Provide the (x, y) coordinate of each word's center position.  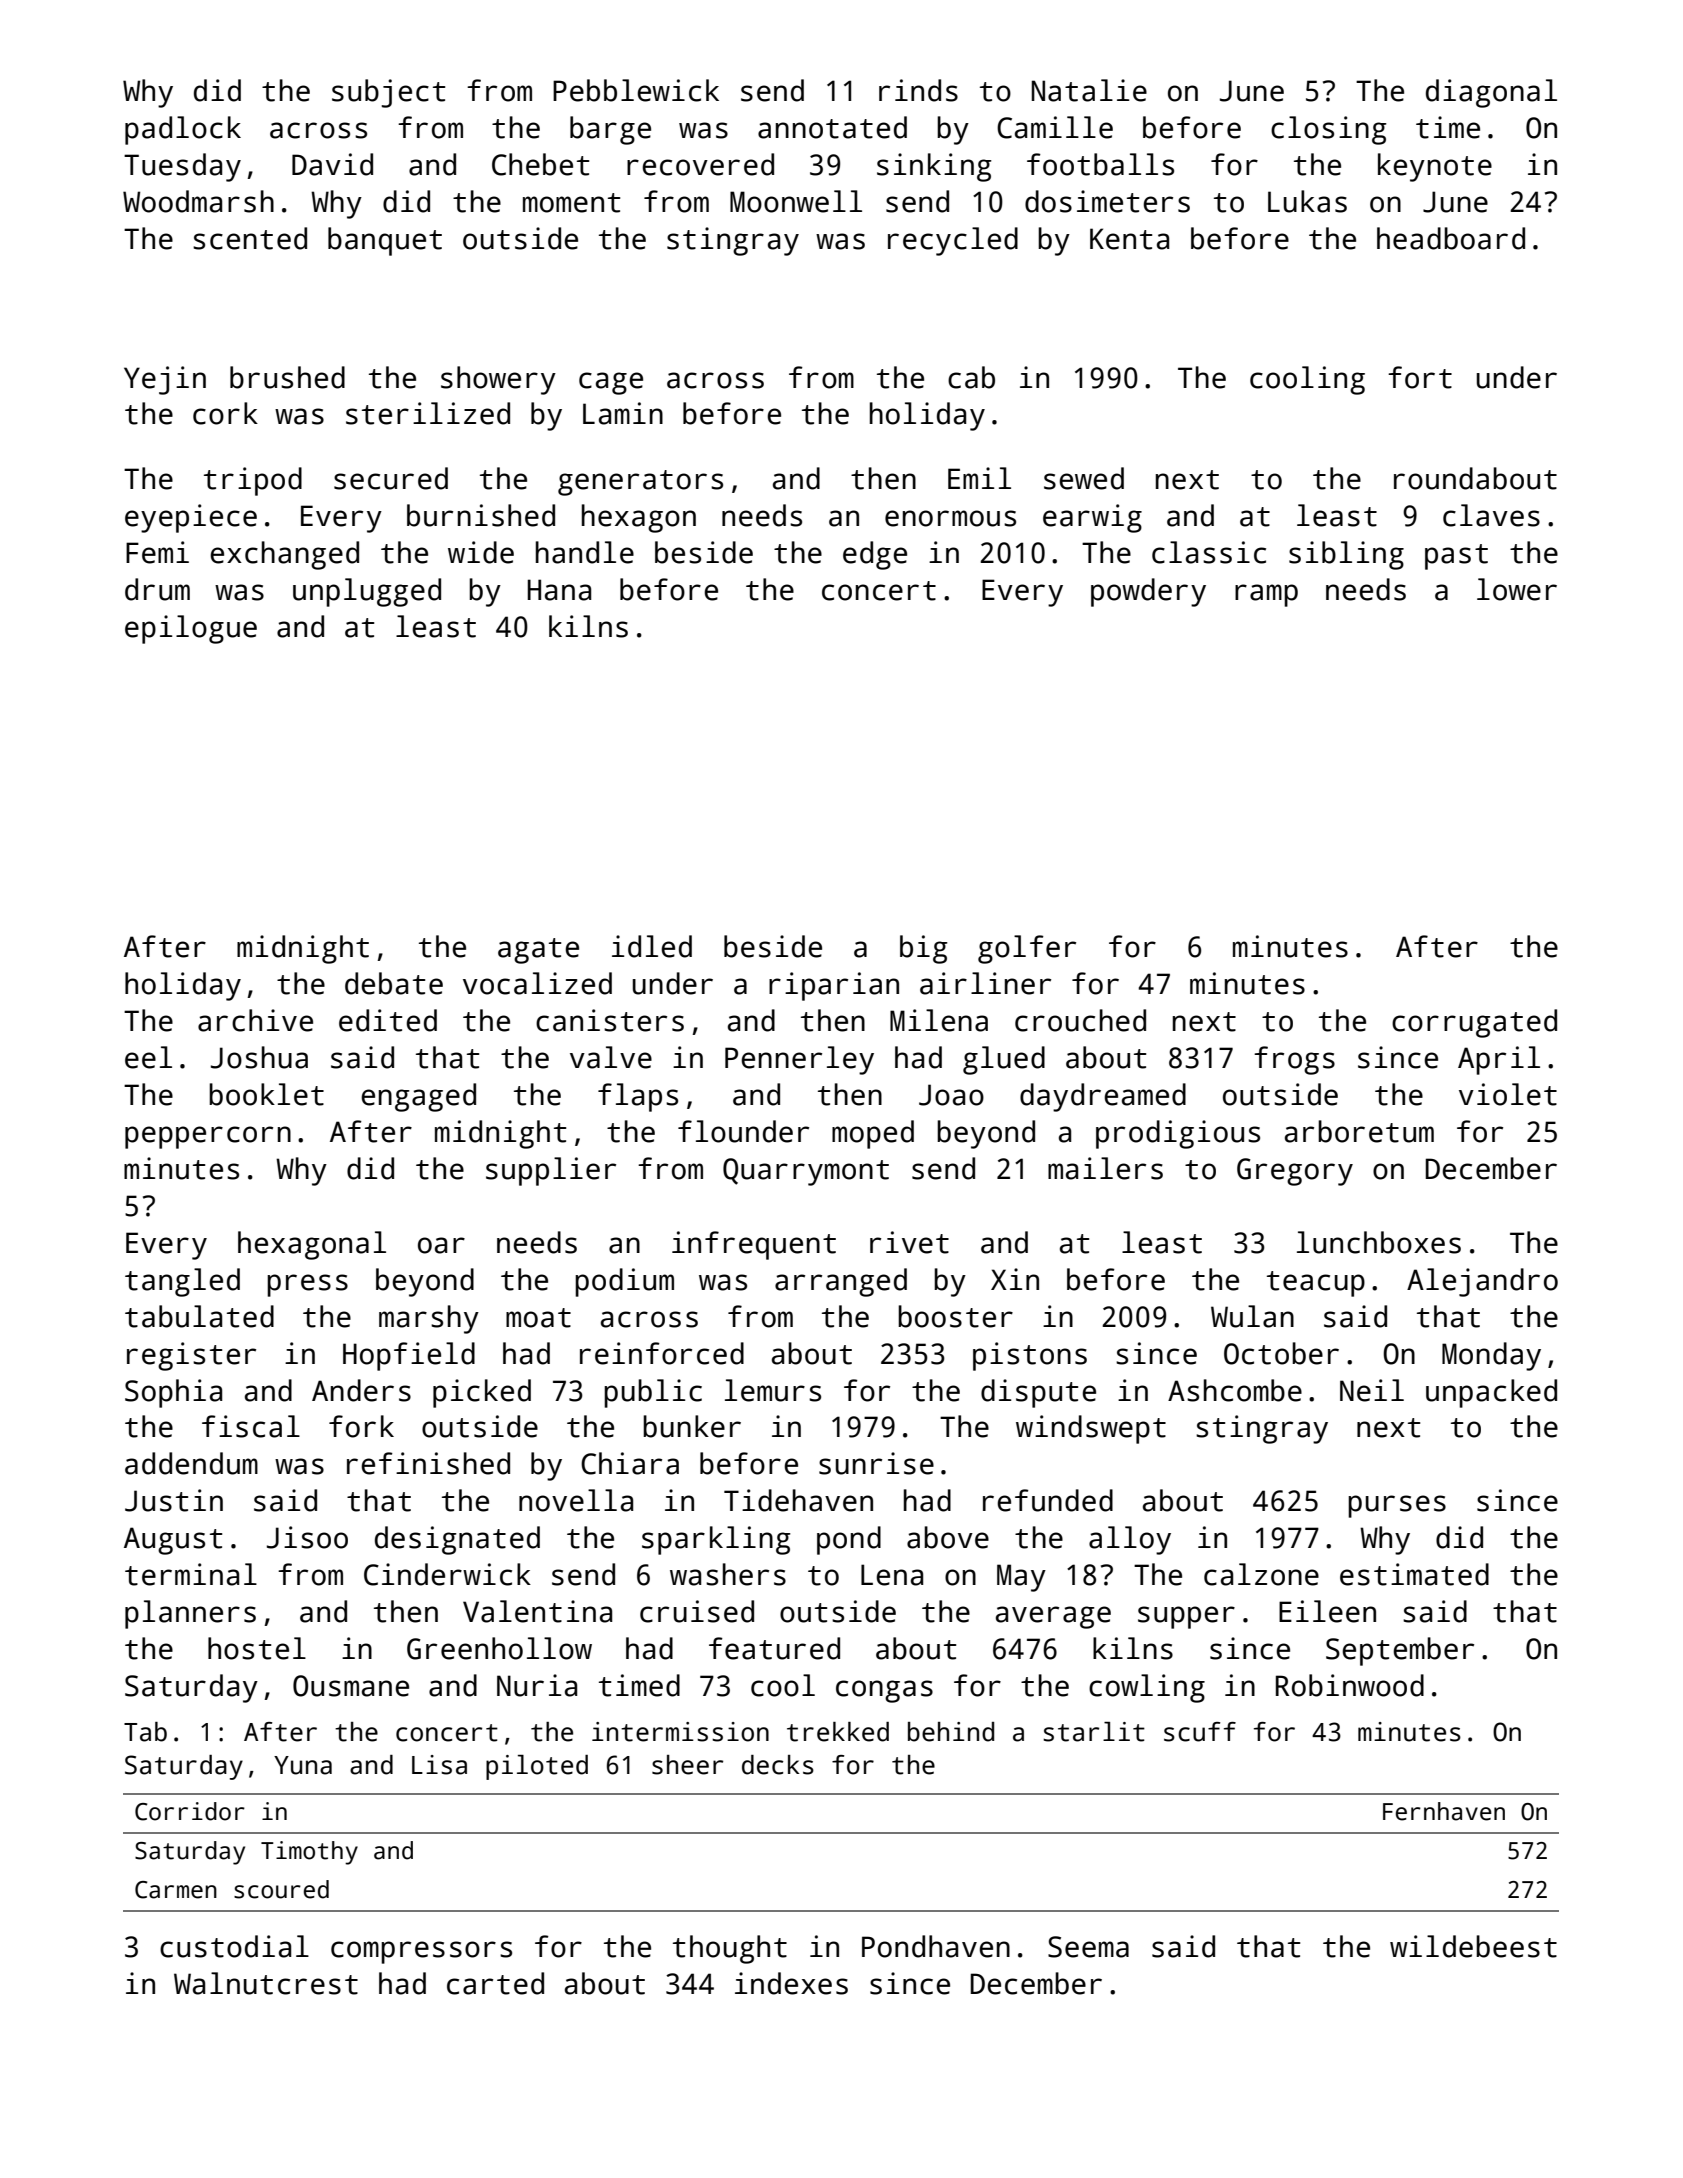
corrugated (1474, 1023)
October (1281, 1353)
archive (255, 1020)
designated (457, 1540)
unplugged (367, 592)
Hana (559, 590)
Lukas (1307, 201)
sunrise (876, 1463)
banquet (385, 241)
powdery (1148, 592)
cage (611, 383)
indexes (791, 1983)
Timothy (309, 1853)
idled (652, 946)
